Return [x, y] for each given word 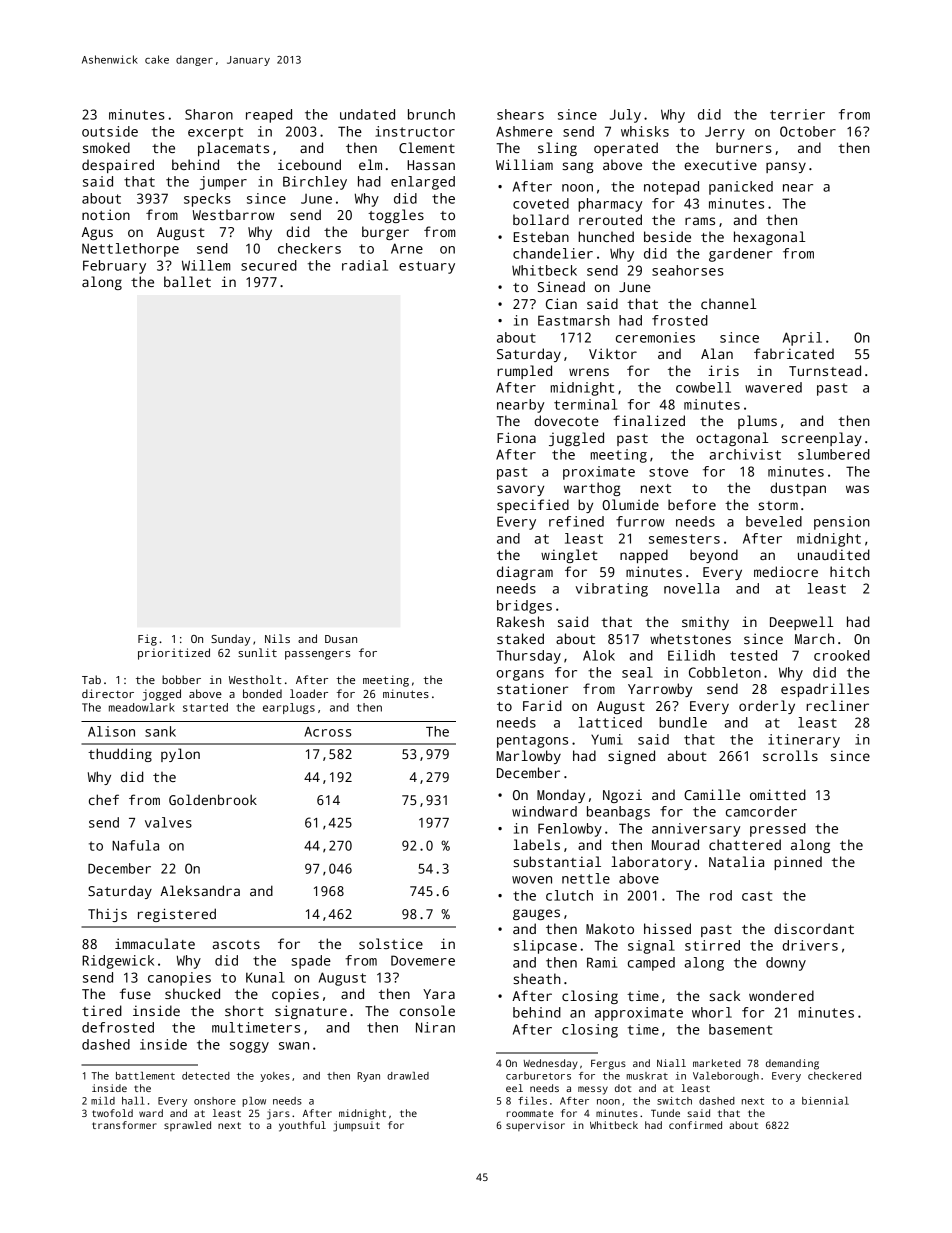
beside [667, 236]
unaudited [834, 554]
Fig [147, 640]
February [114, 267]
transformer [124, 1125]
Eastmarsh [574, 320]
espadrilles [825, 690]
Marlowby [528, 757]
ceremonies [655, 337]
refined [576, 521]
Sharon [209, 114]
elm [370, 164]
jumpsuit [356, 1126]
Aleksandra [200, 890]
